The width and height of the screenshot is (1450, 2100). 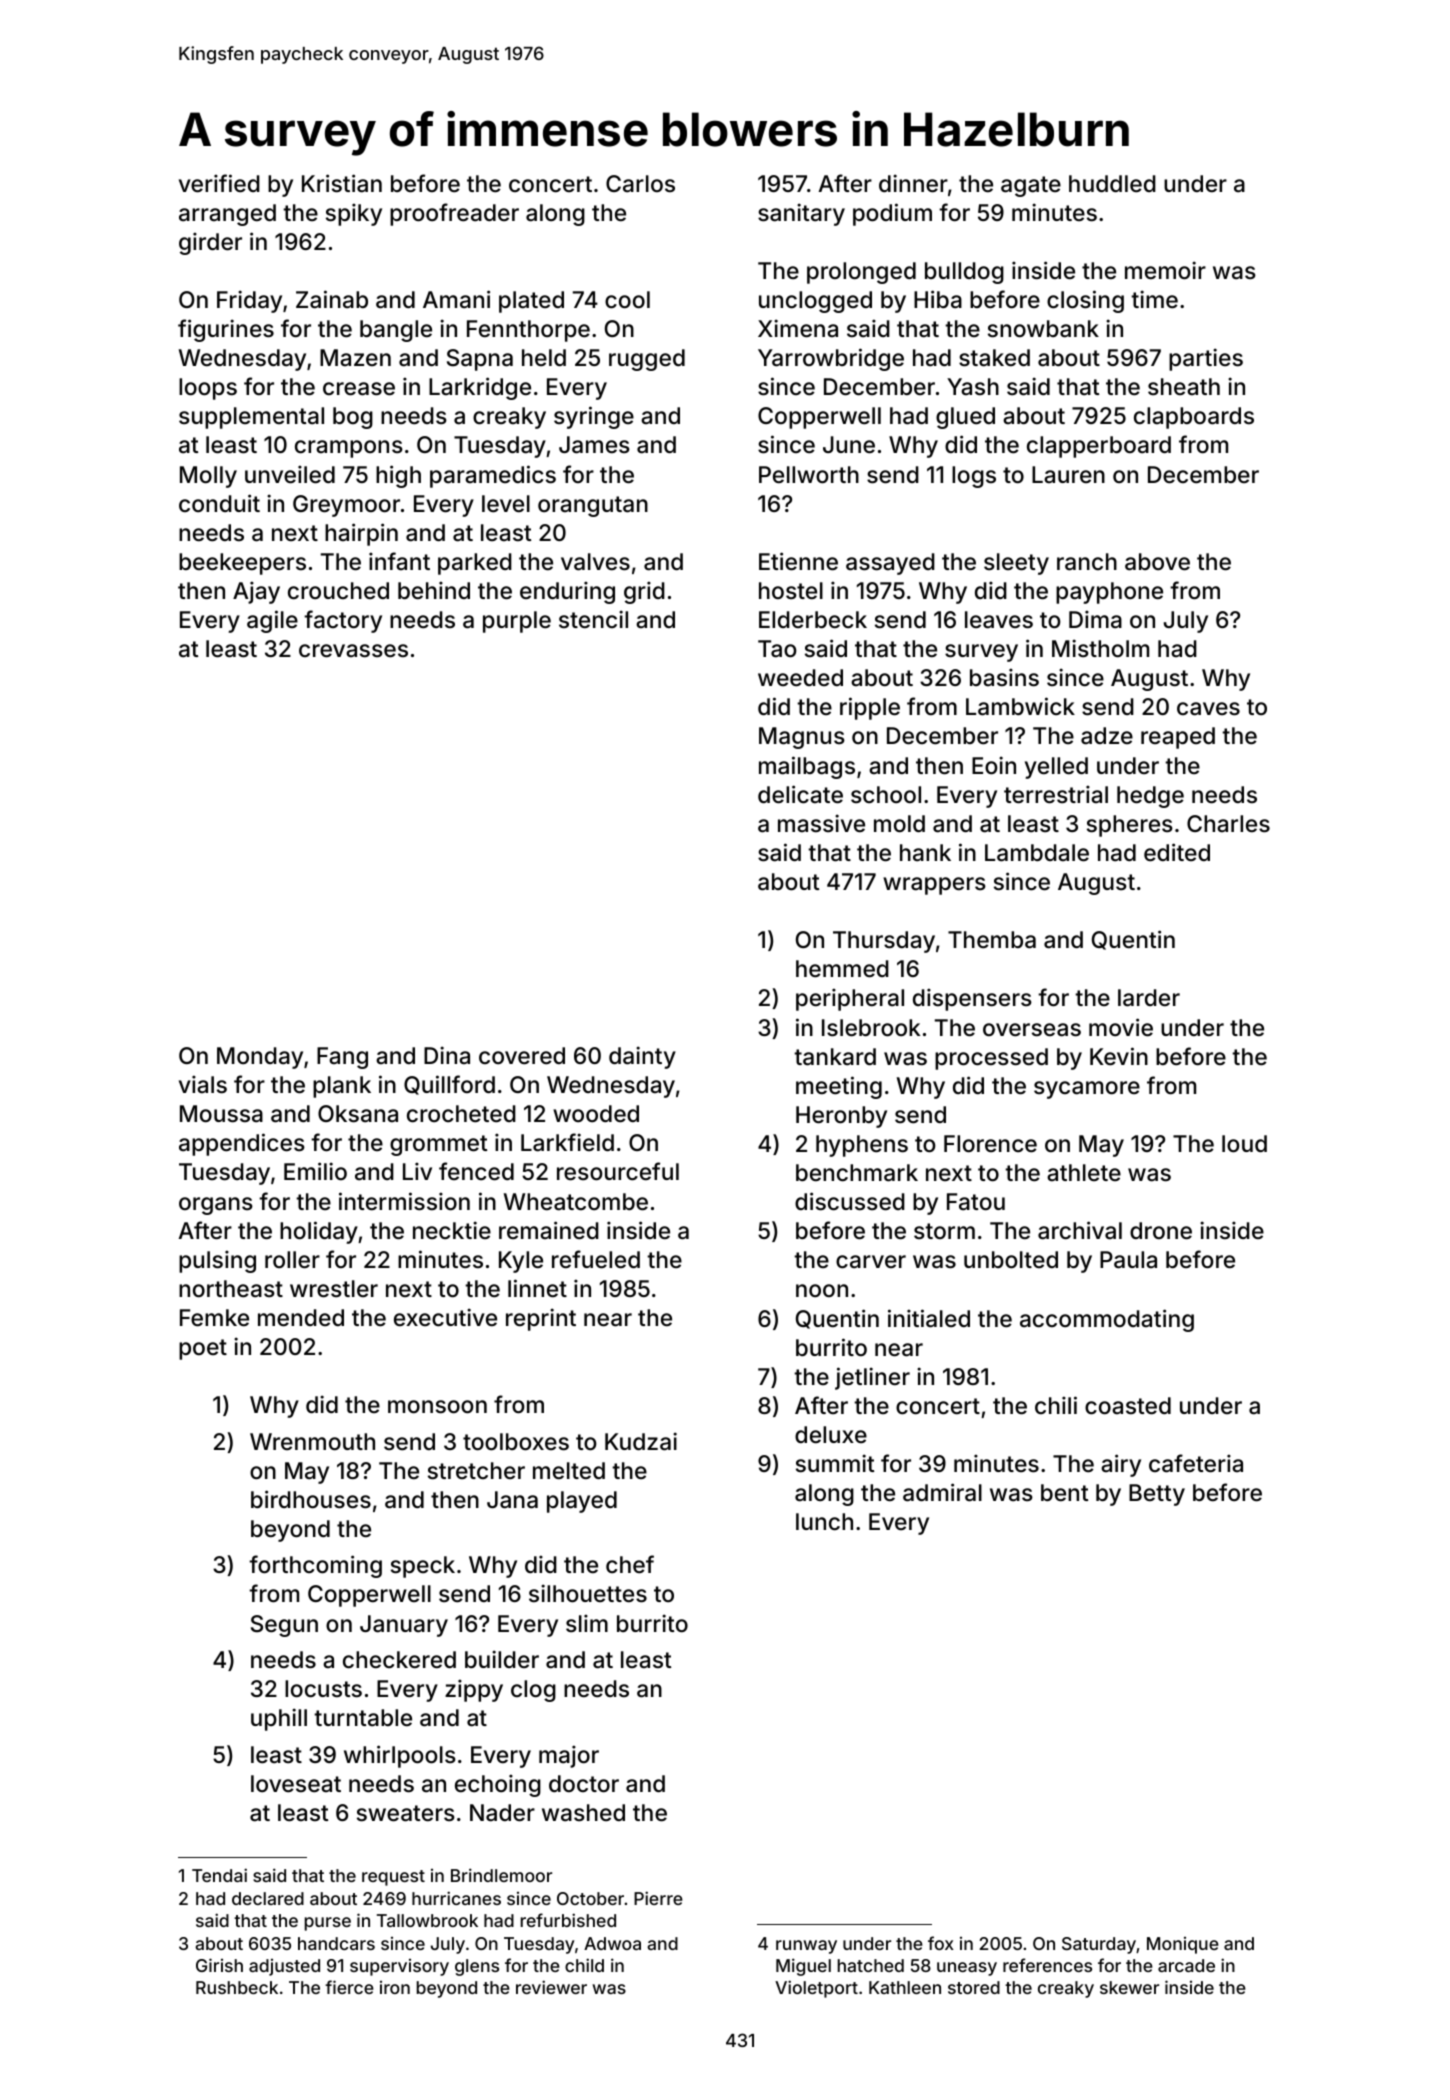 What do you see at coordinates (1149, 998) in the screenshot?
I see `larder` at bounding box center [1149, 998].
